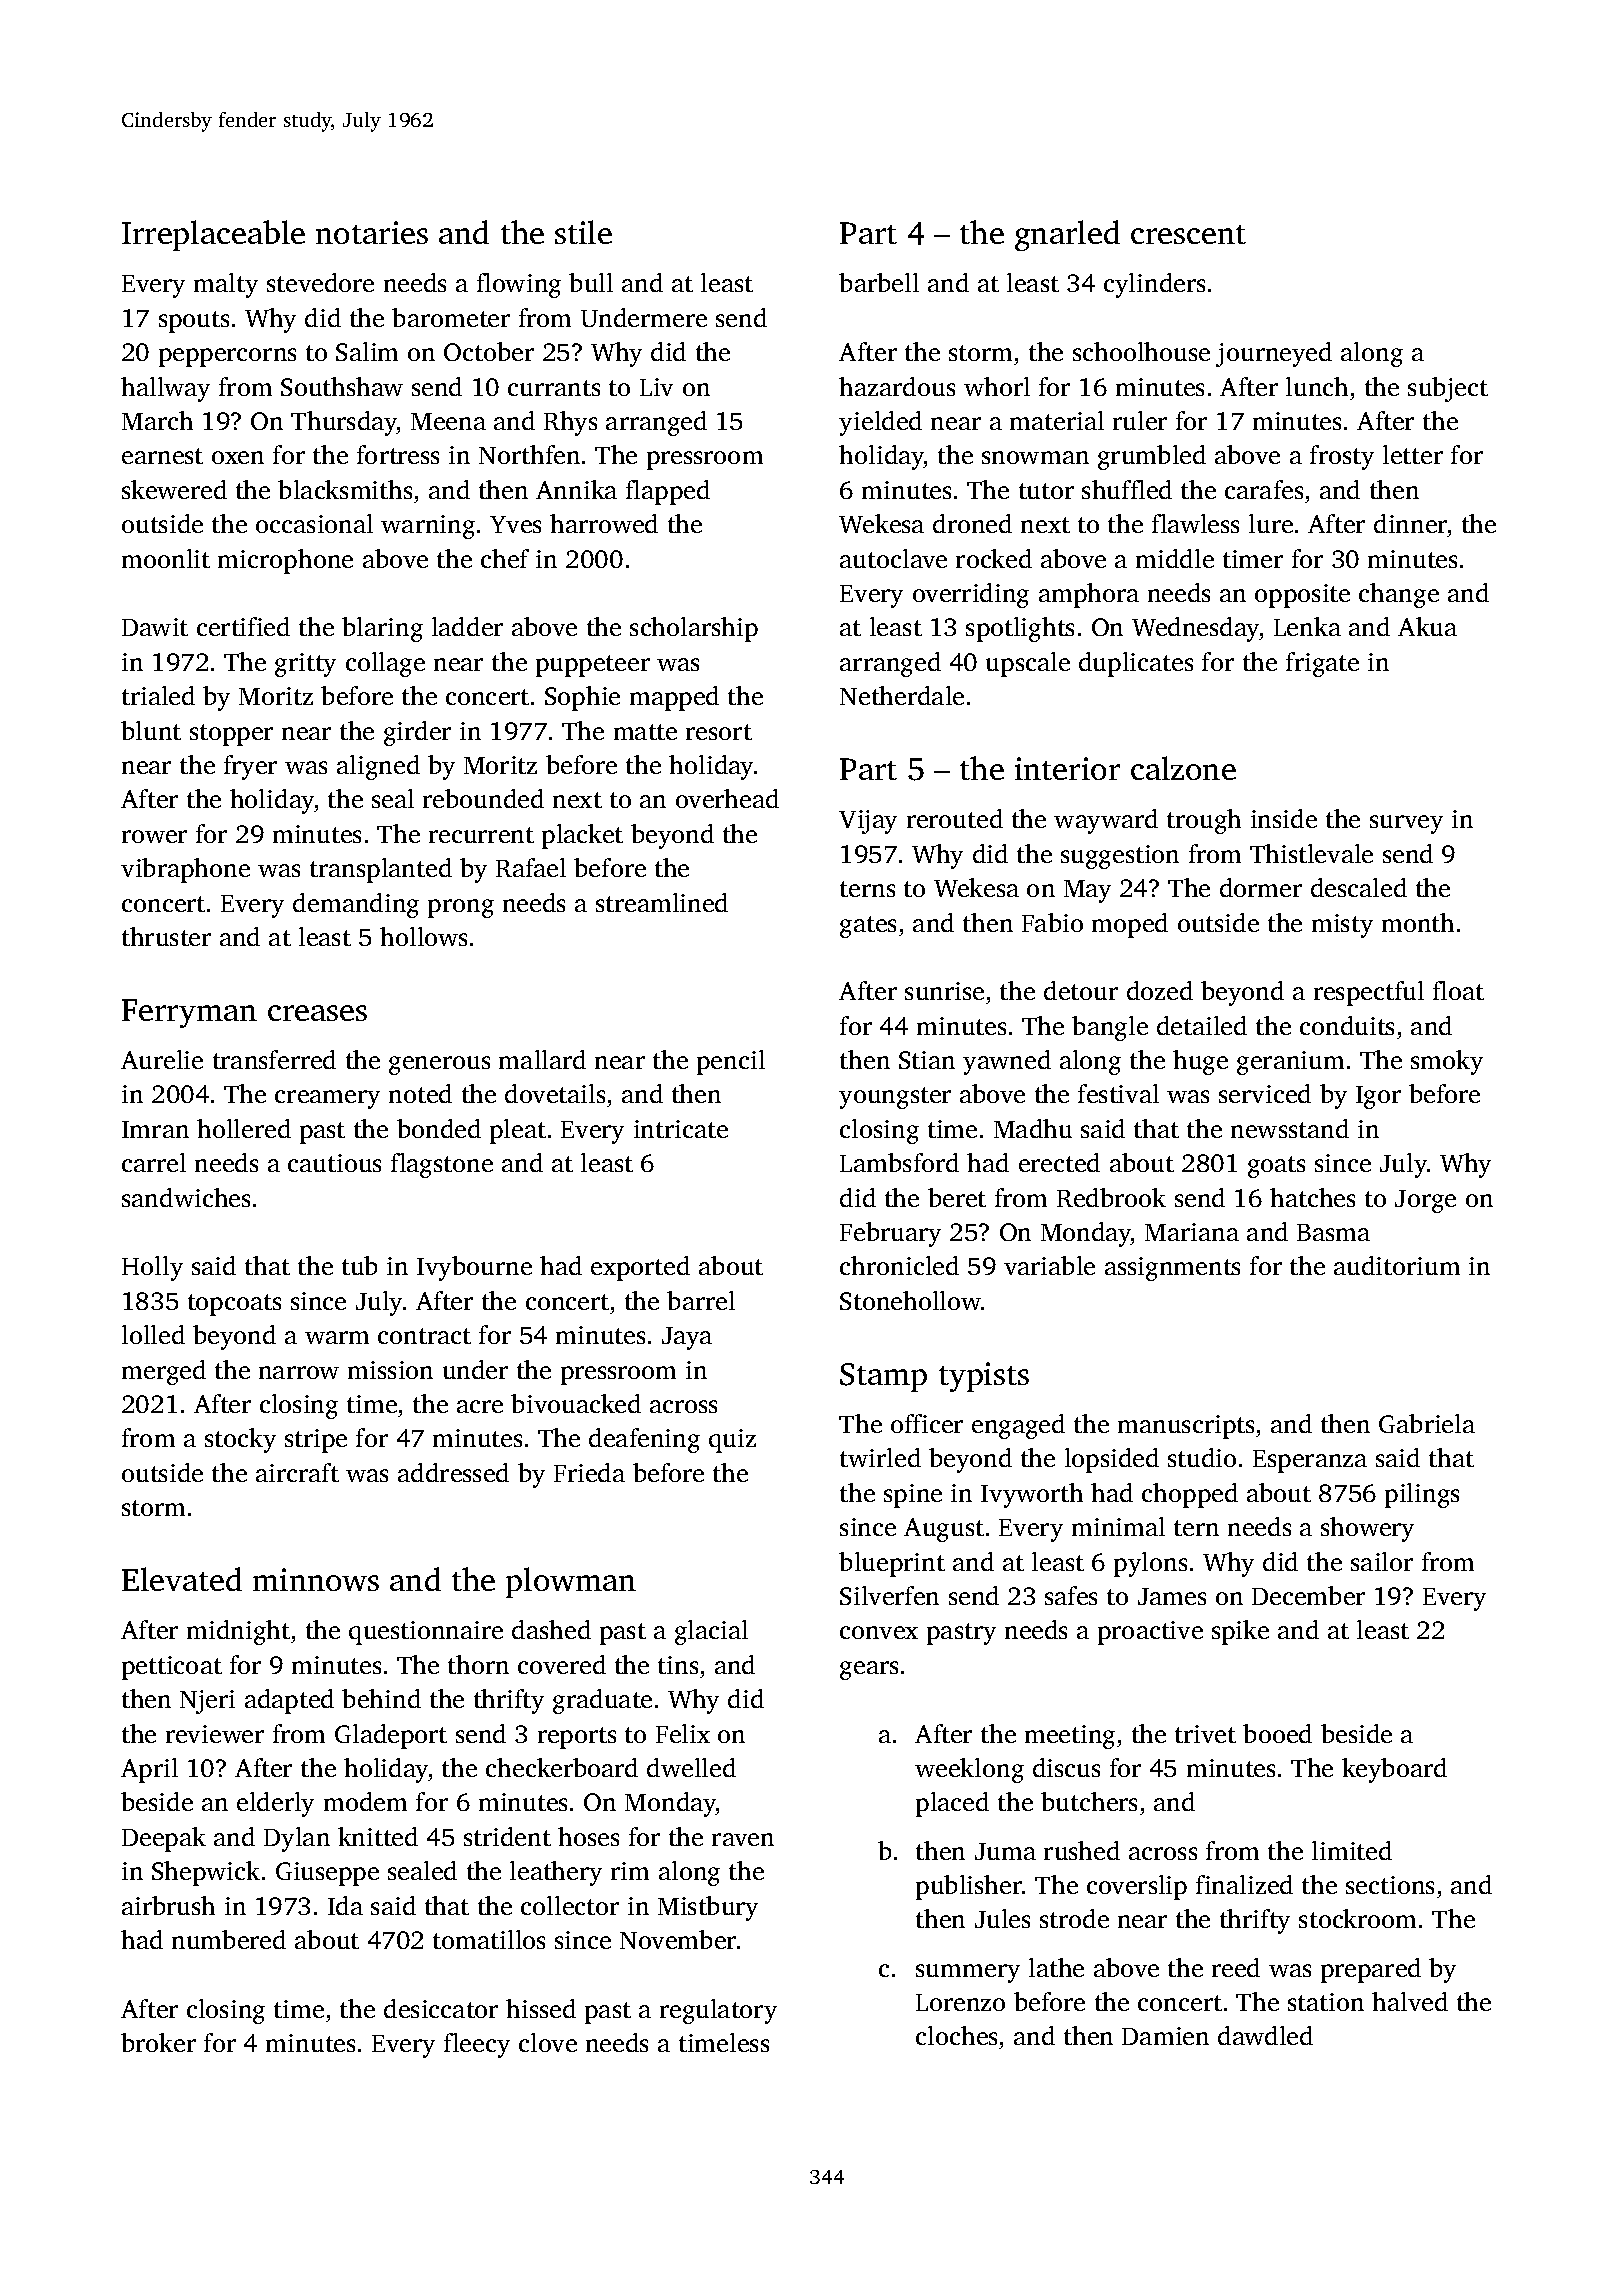 The width and height of the page is (1620, 2292). I want to click on Irreplaceable, so click(213, 235).
